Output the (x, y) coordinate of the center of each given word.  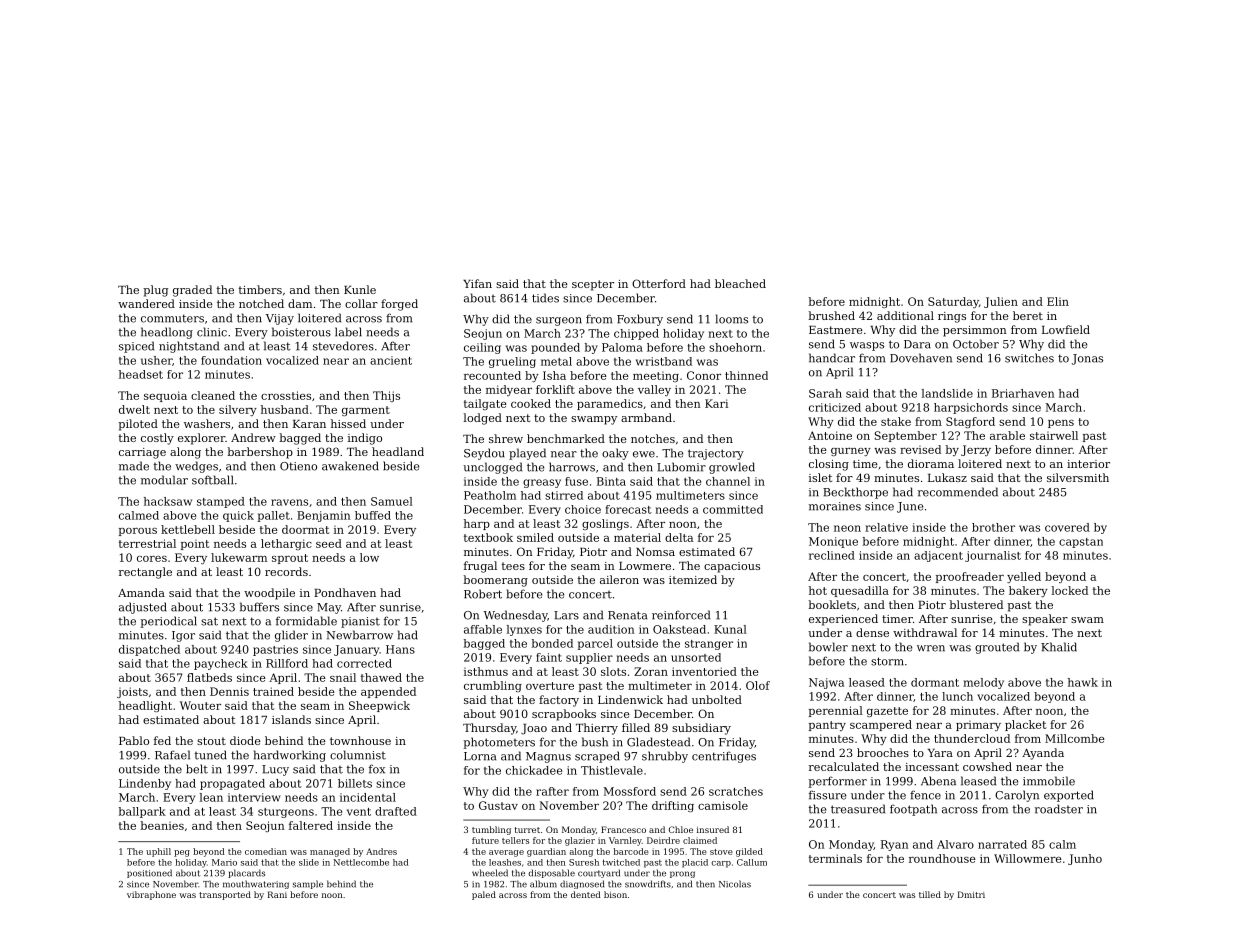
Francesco (623, 829)
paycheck (221, 664)
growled (732, 468)
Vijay (280, 319)
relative (886, 527)
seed (329, 543)
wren (931, 648)
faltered (311, 825)
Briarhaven (1023, 393)
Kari (716, 403)
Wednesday (515, 616)
